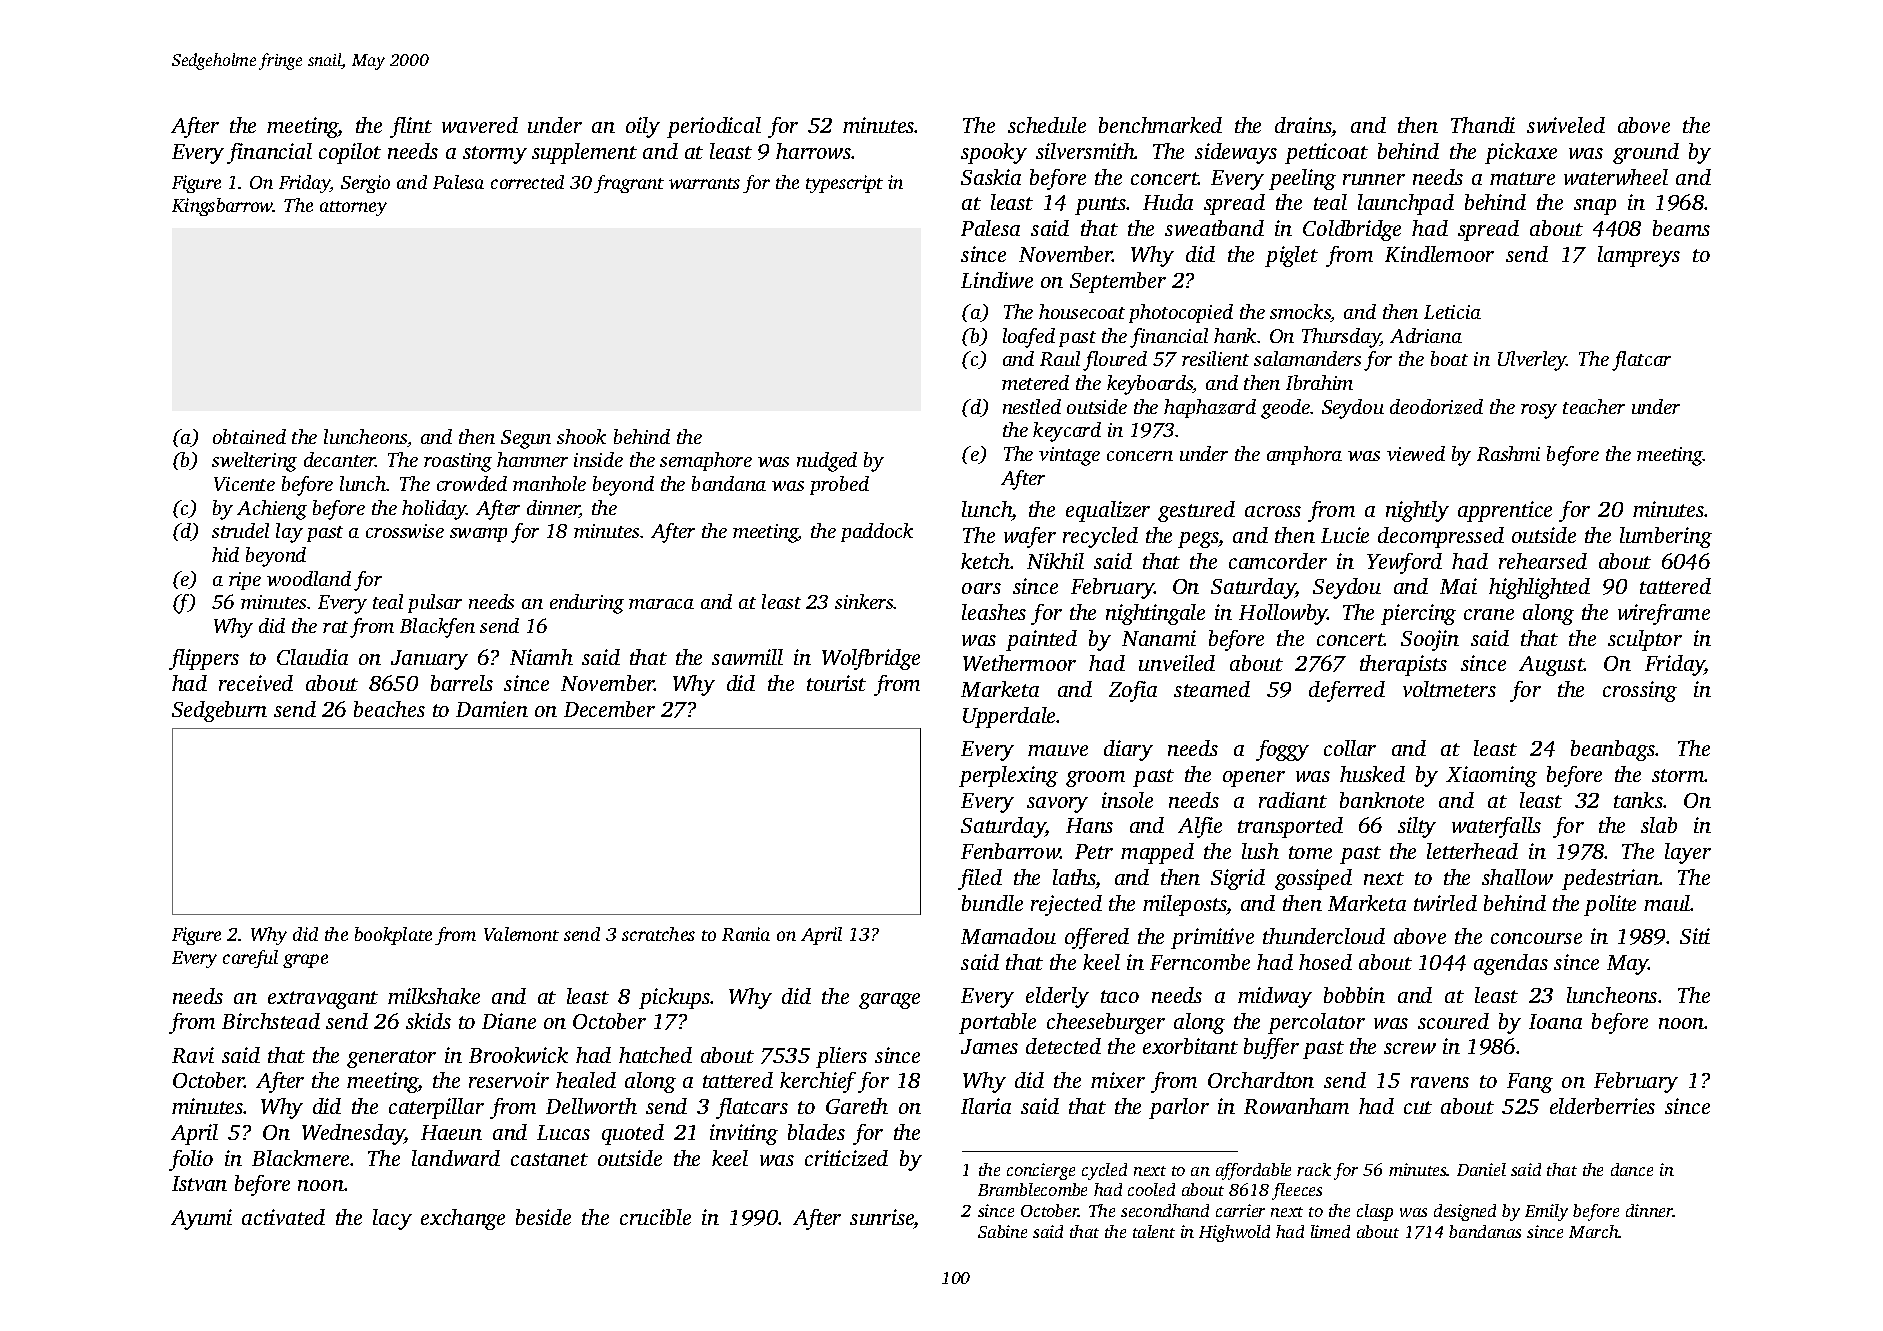 This screenshot has height=1331, width=1883. I want to click on Wethermoor, so click(1019, 663).
